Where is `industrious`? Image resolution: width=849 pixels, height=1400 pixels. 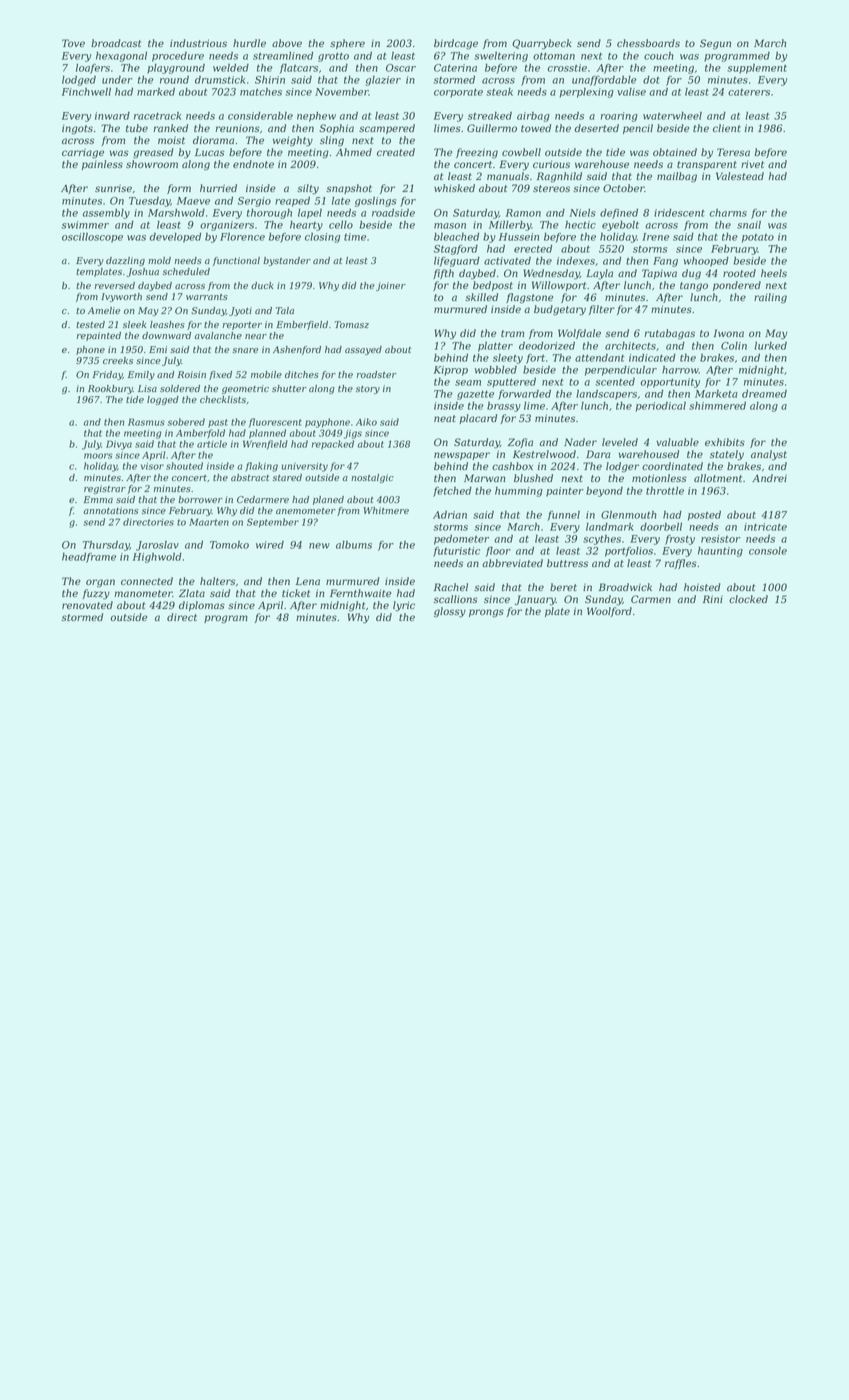
industrious is located at coordinates (198, 43).
